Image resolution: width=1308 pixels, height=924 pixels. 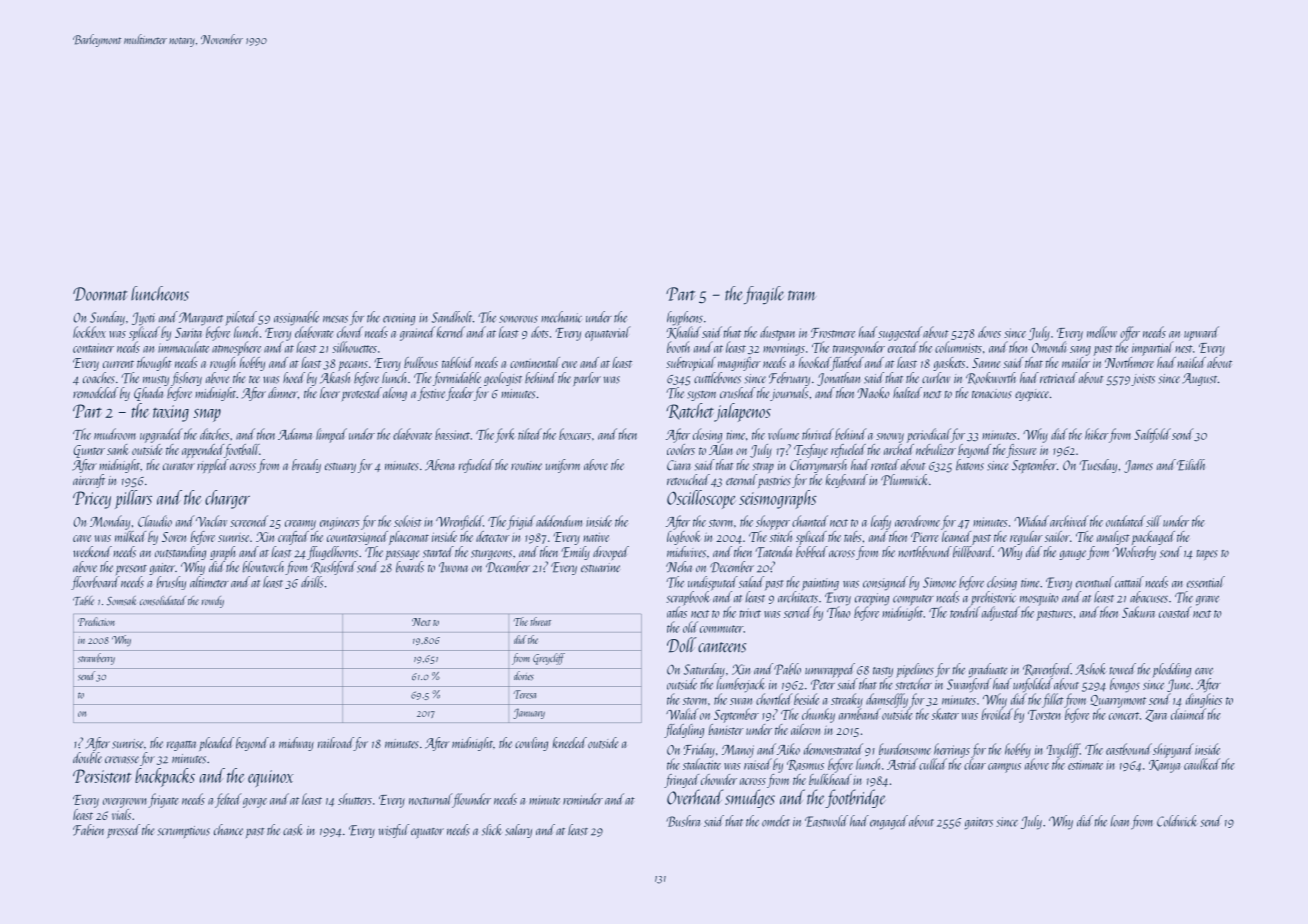 What do you see at coordinates (970, 465) in the screenshot?
I see `batons` at bounding box center [970, 465].
